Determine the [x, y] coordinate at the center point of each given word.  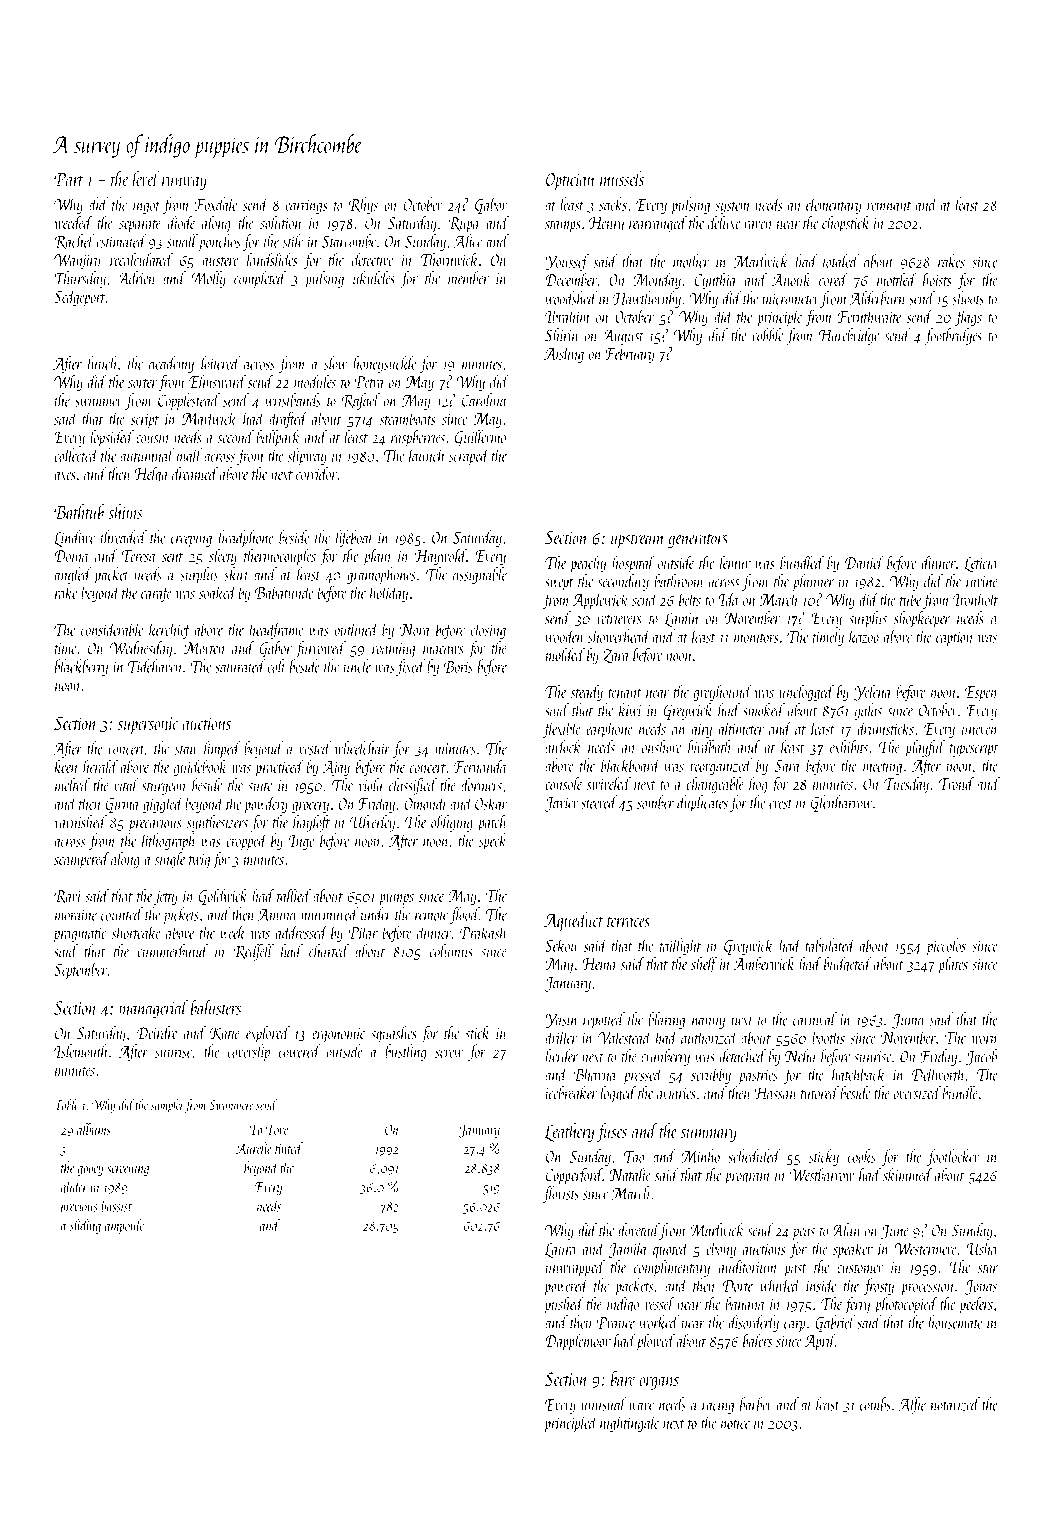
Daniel [864, 562]
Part [68, 179]
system [733, 208]
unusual [604, 1404]
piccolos [946, 947]
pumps [396, 900]
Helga [150, 475]
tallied [294, 895]
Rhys [363, 205]
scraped [469, 457]
